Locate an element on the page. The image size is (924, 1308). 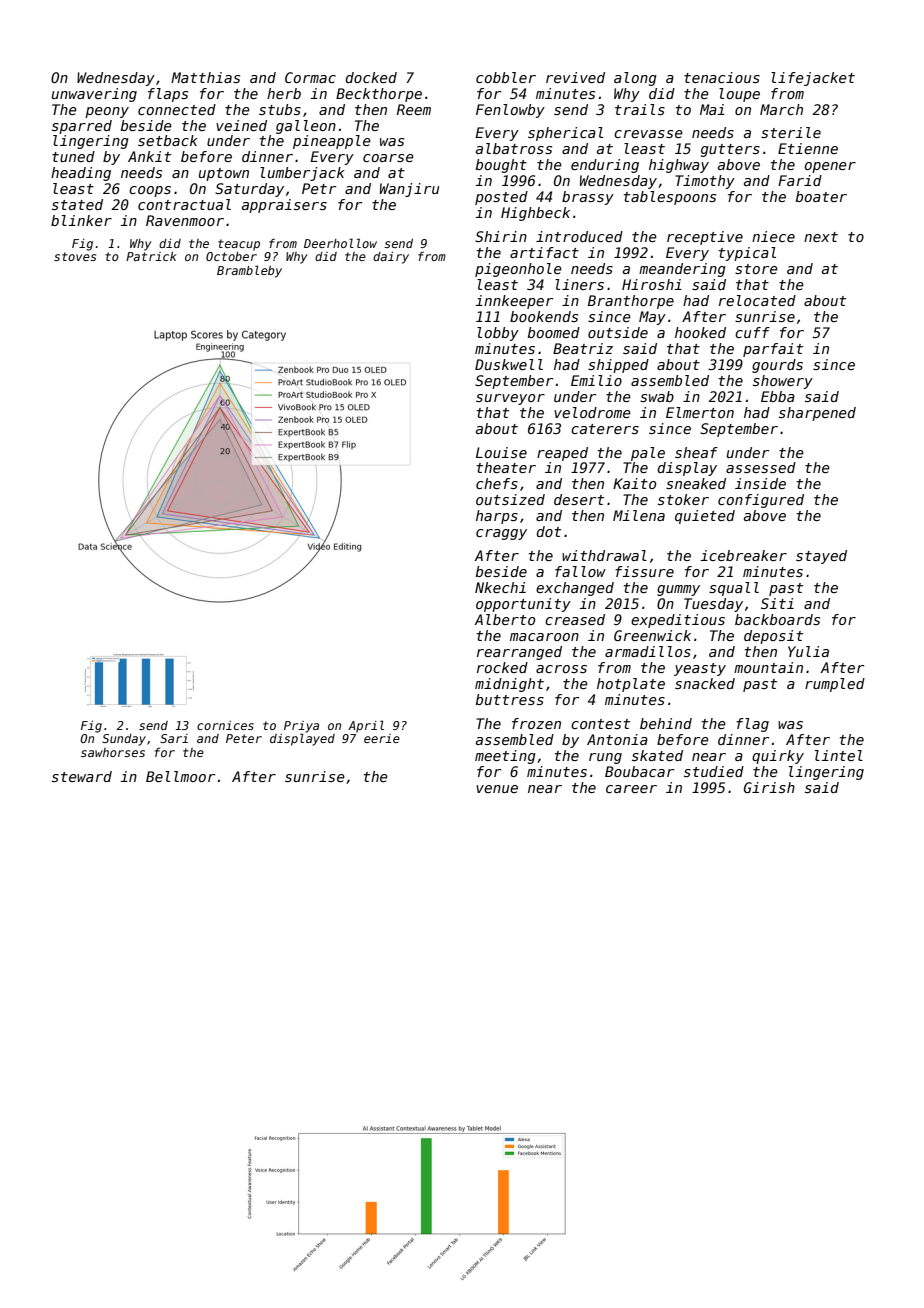
Timothy is located at coordinates (705, 182).
